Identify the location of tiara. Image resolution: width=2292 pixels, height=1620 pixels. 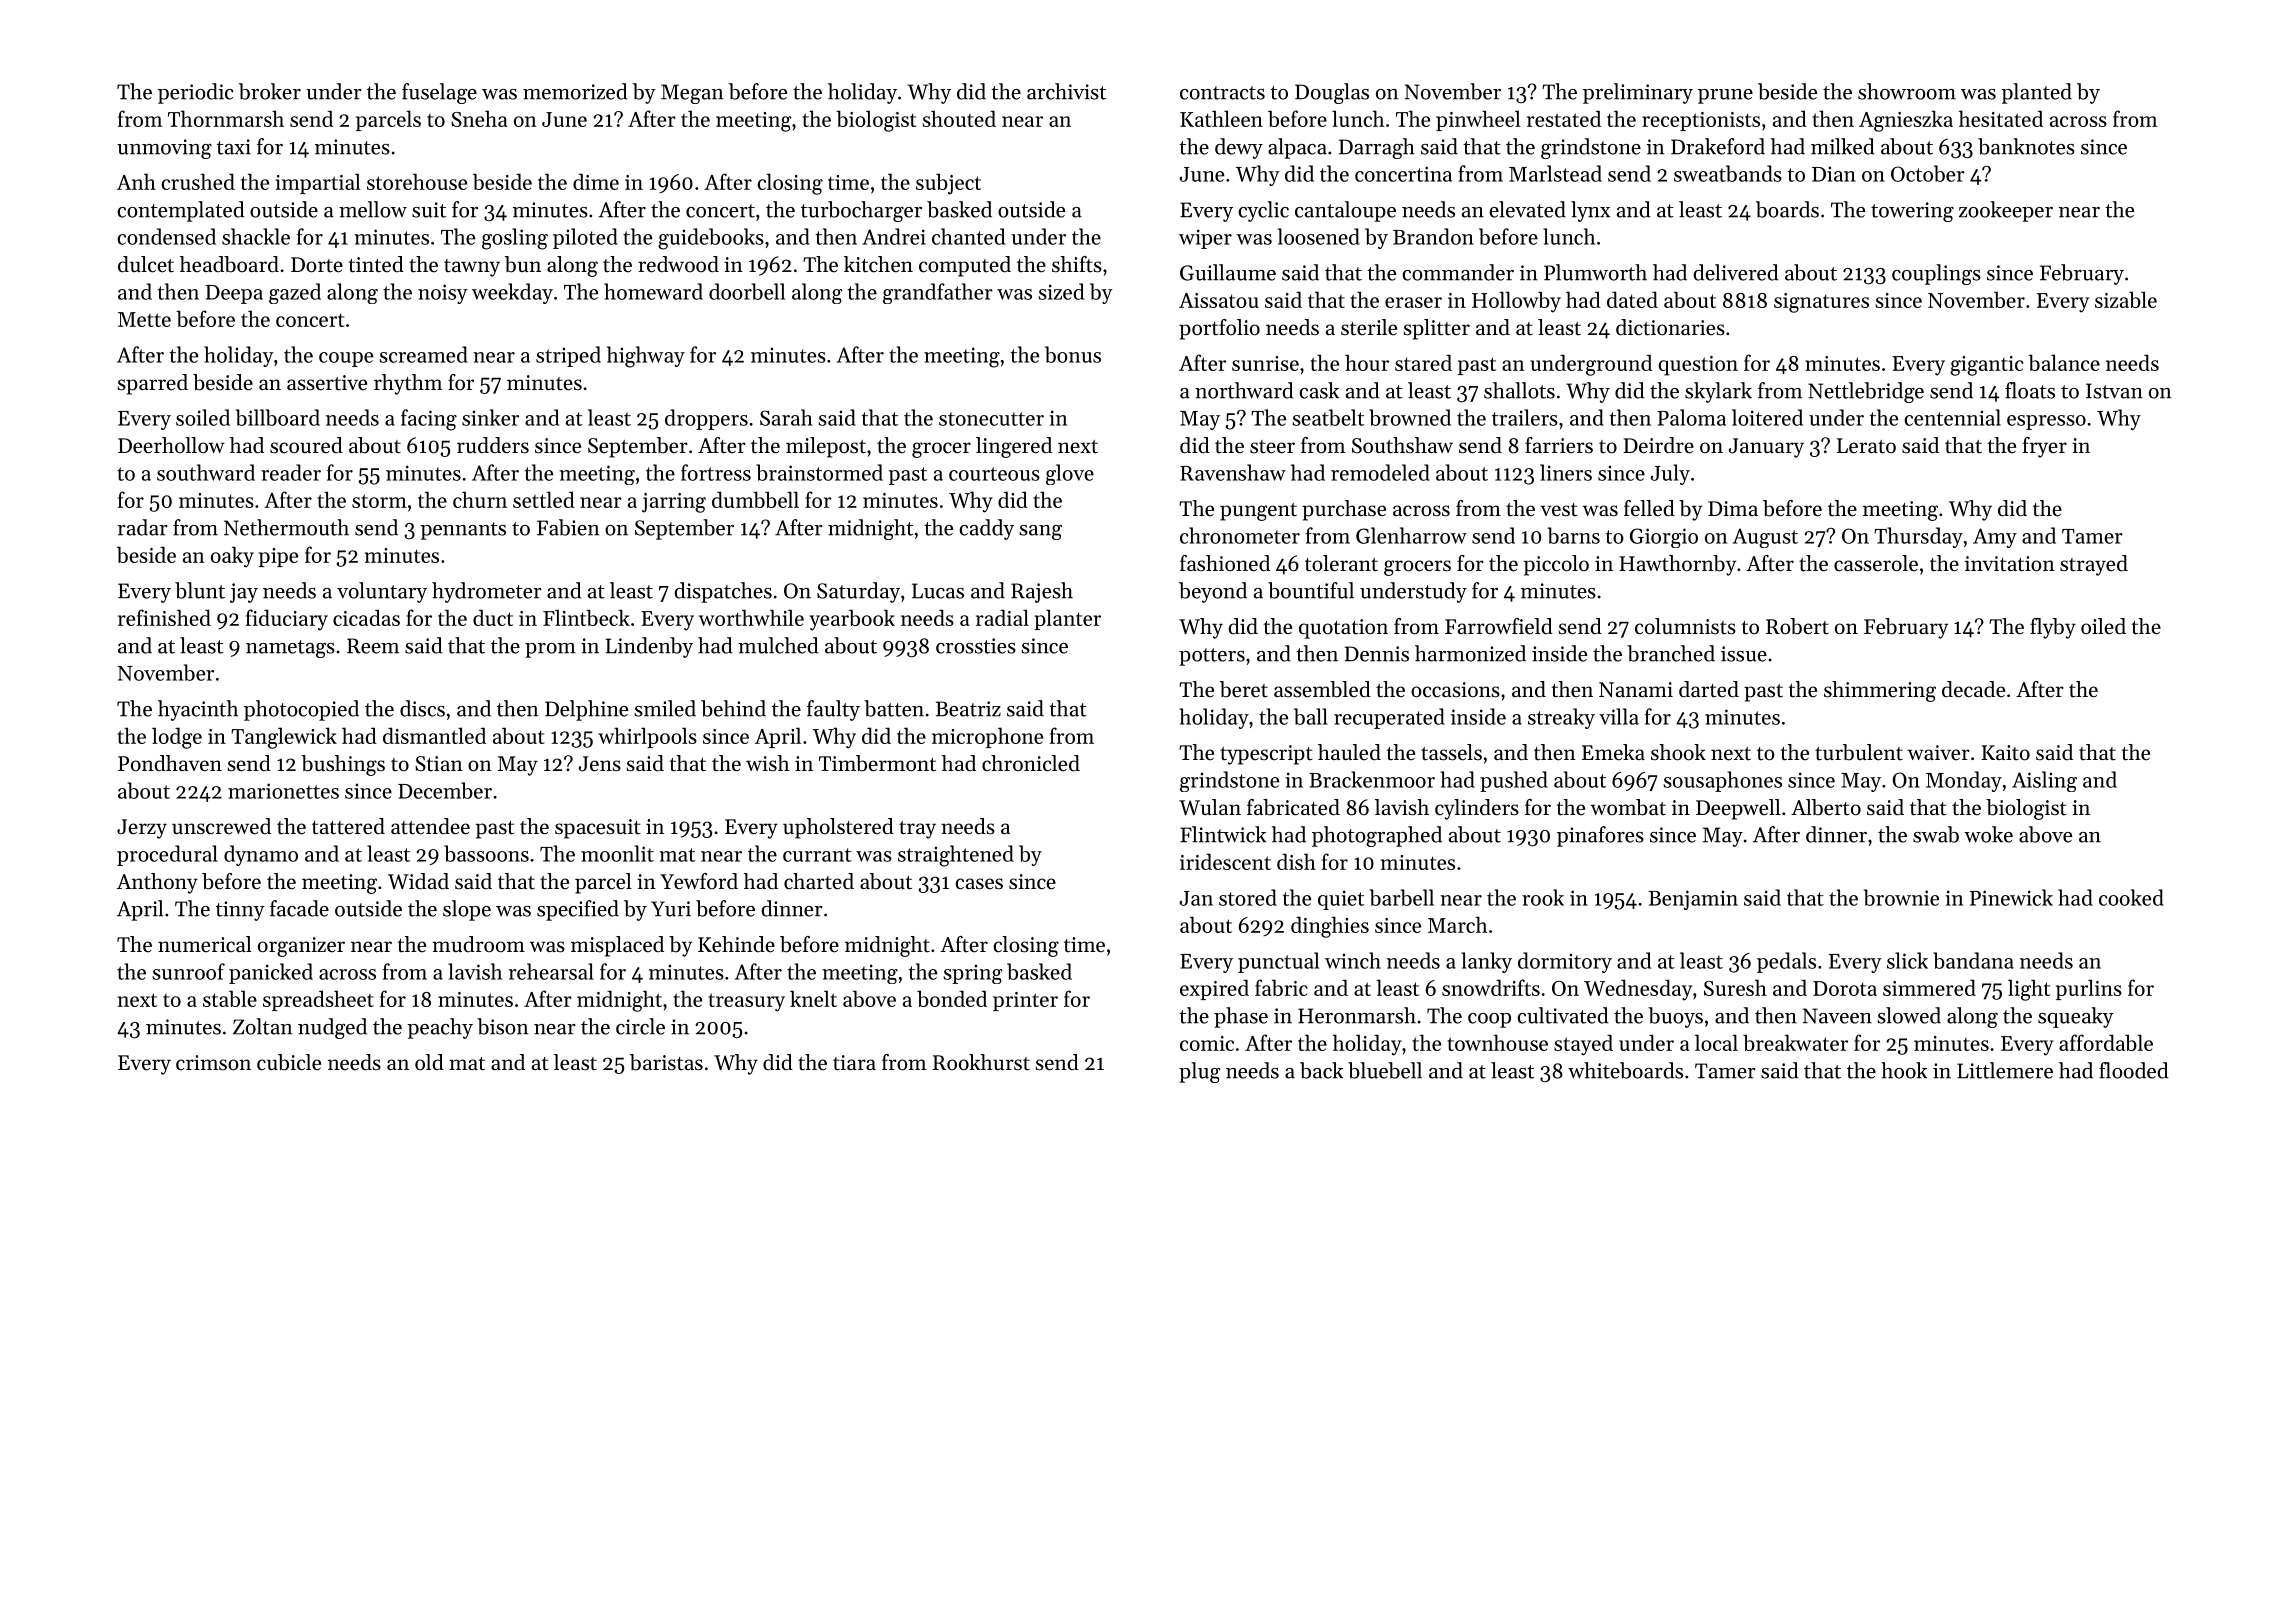
(854, 1062).
